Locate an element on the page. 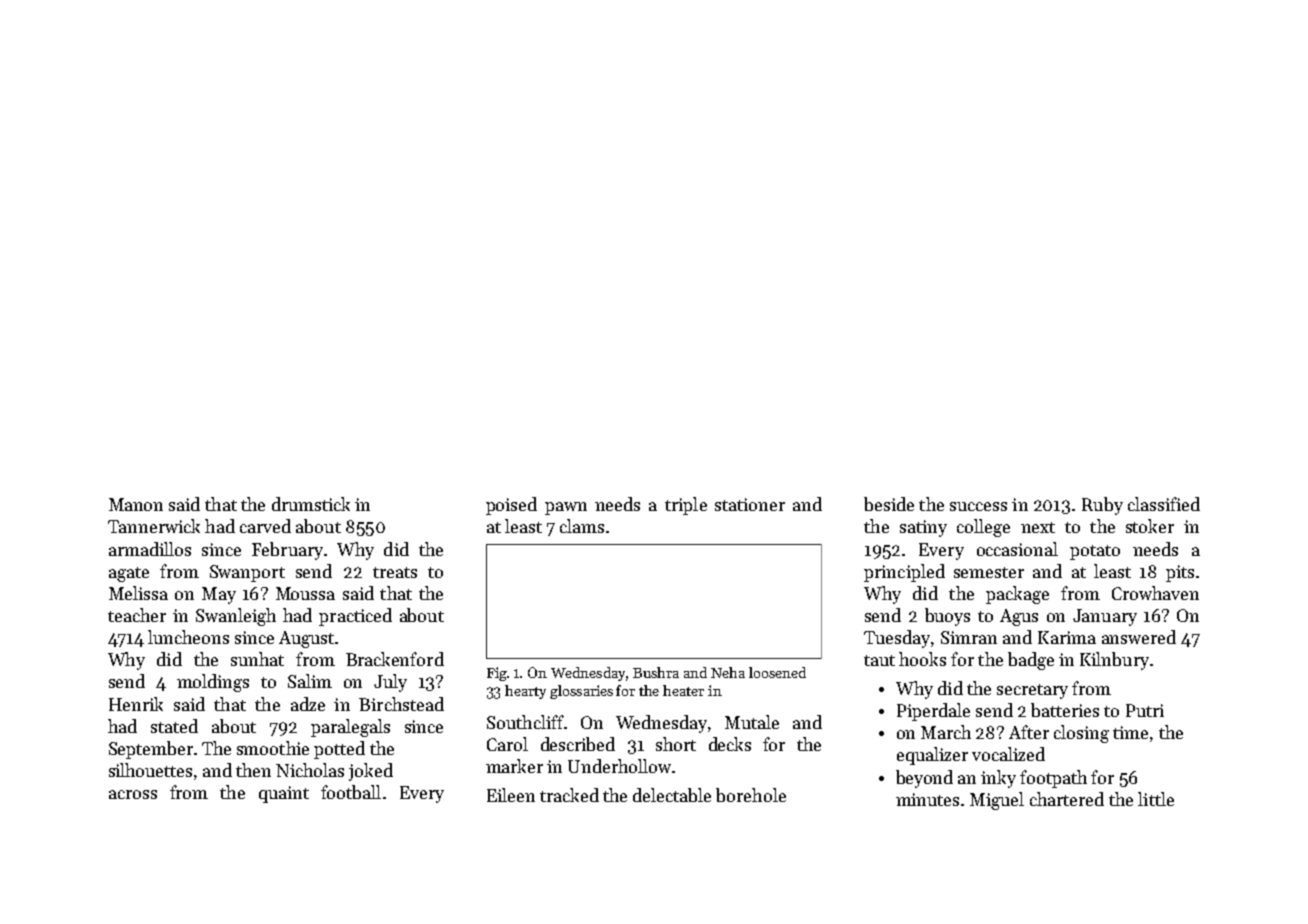  Kilnbury is located at coordinates (1114, 661).
